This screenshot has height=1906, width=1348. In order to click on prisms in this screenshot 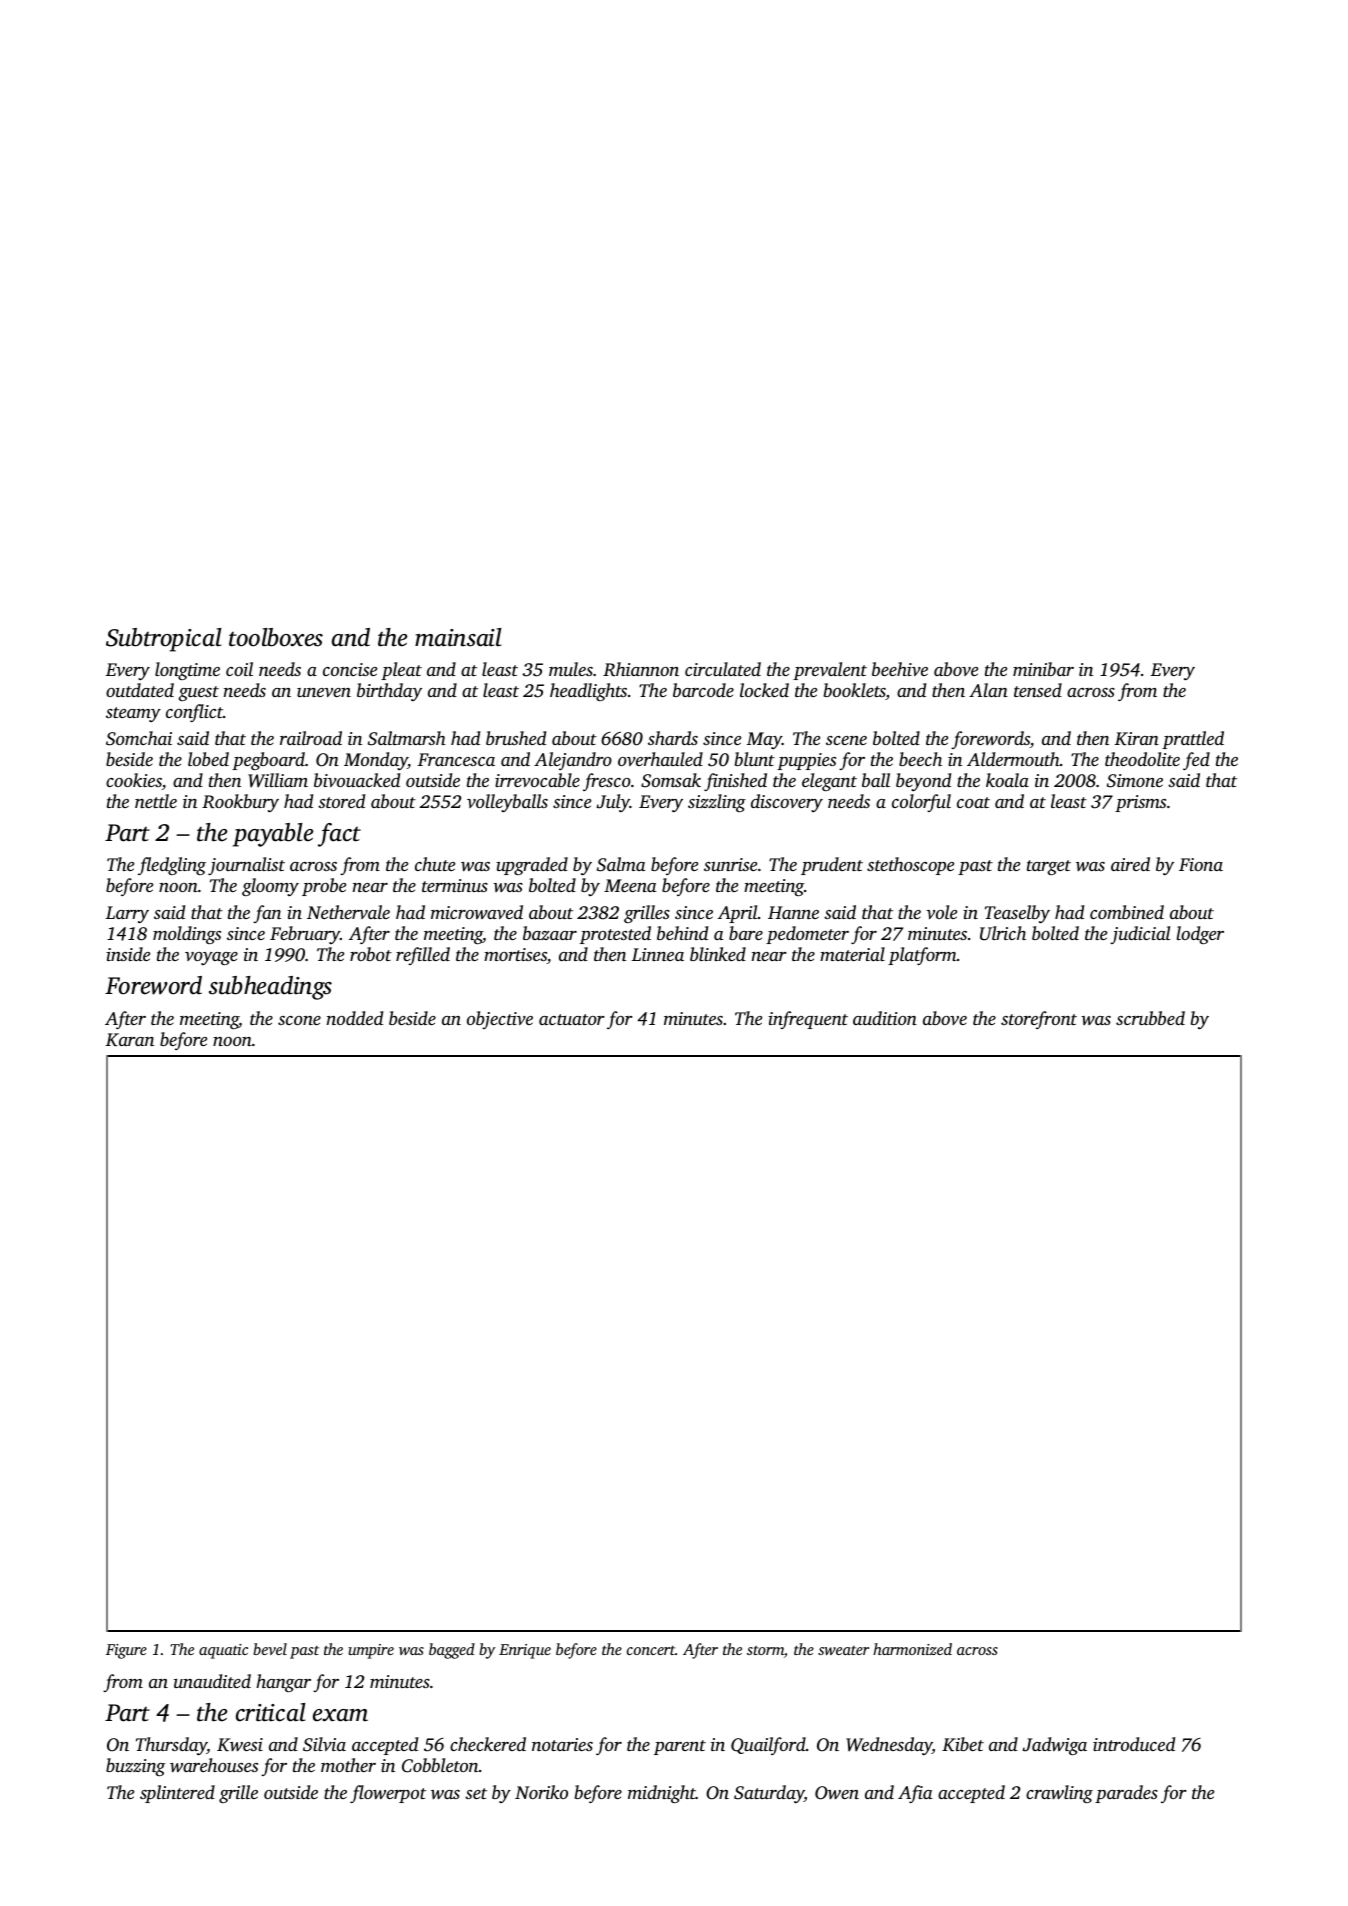, I will do `click(1140, 803)`.
